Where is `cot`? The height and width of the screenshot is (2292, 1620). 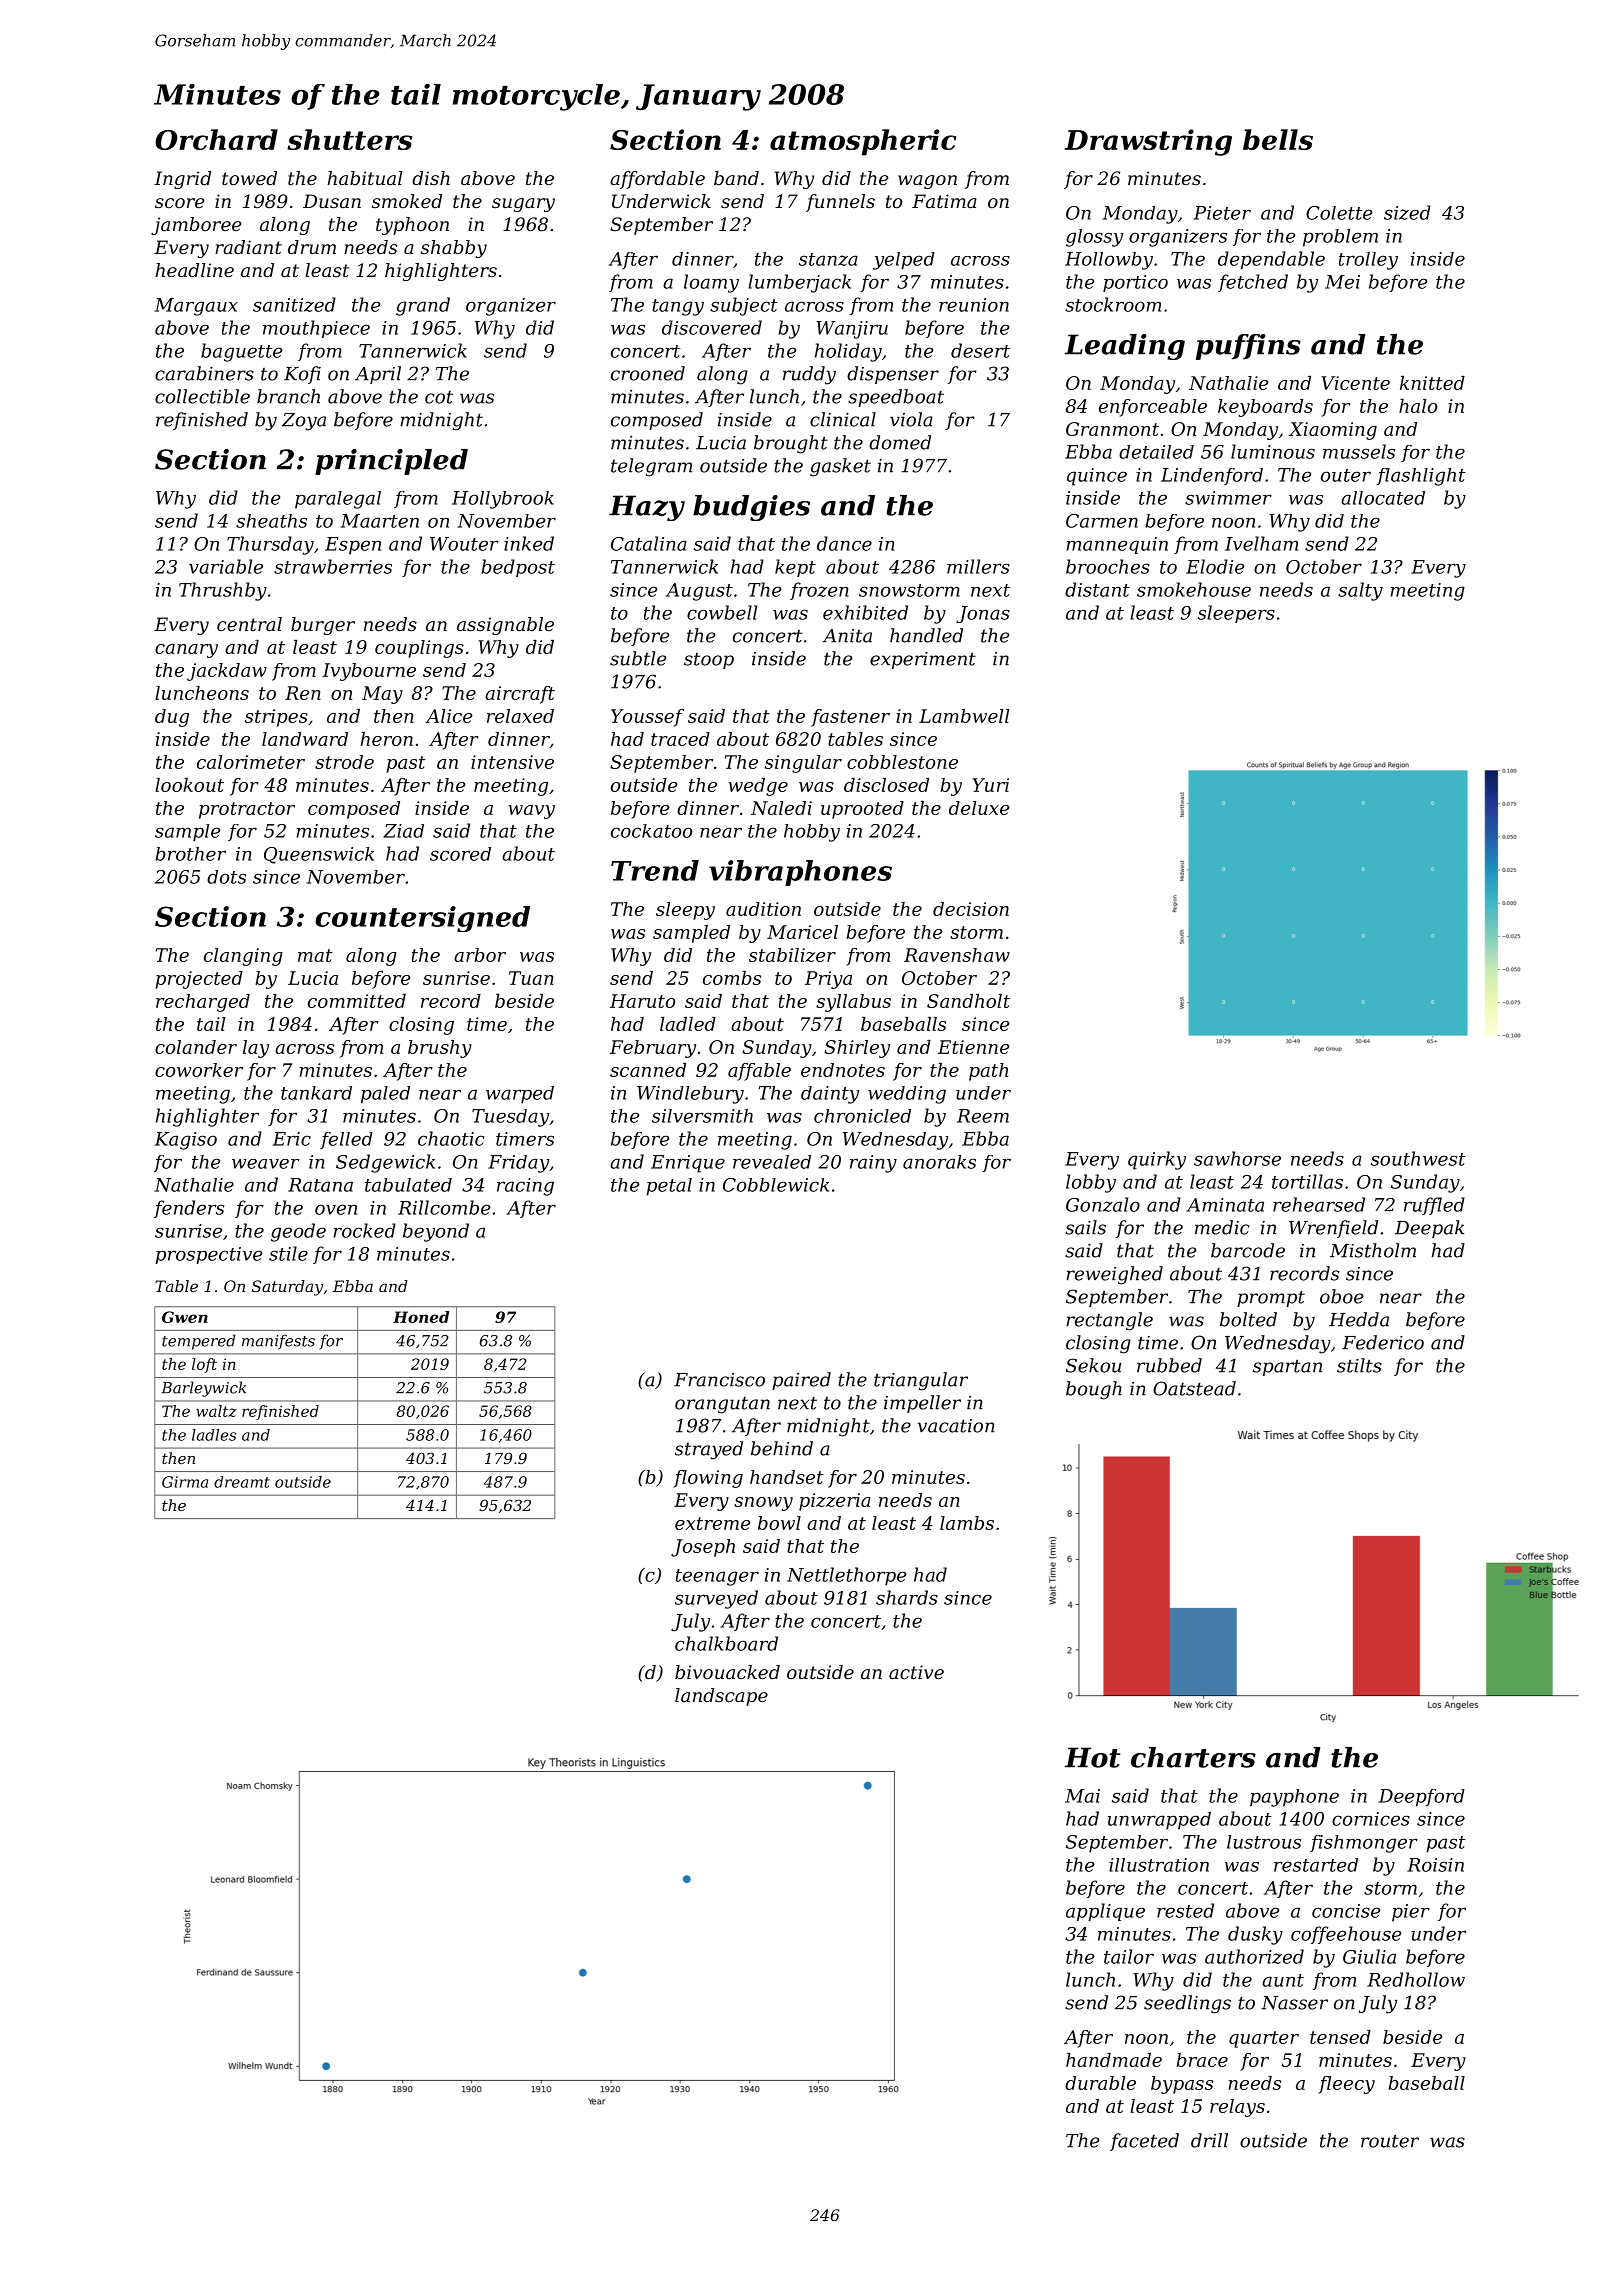
cot is located at coordinates (439, 397).
